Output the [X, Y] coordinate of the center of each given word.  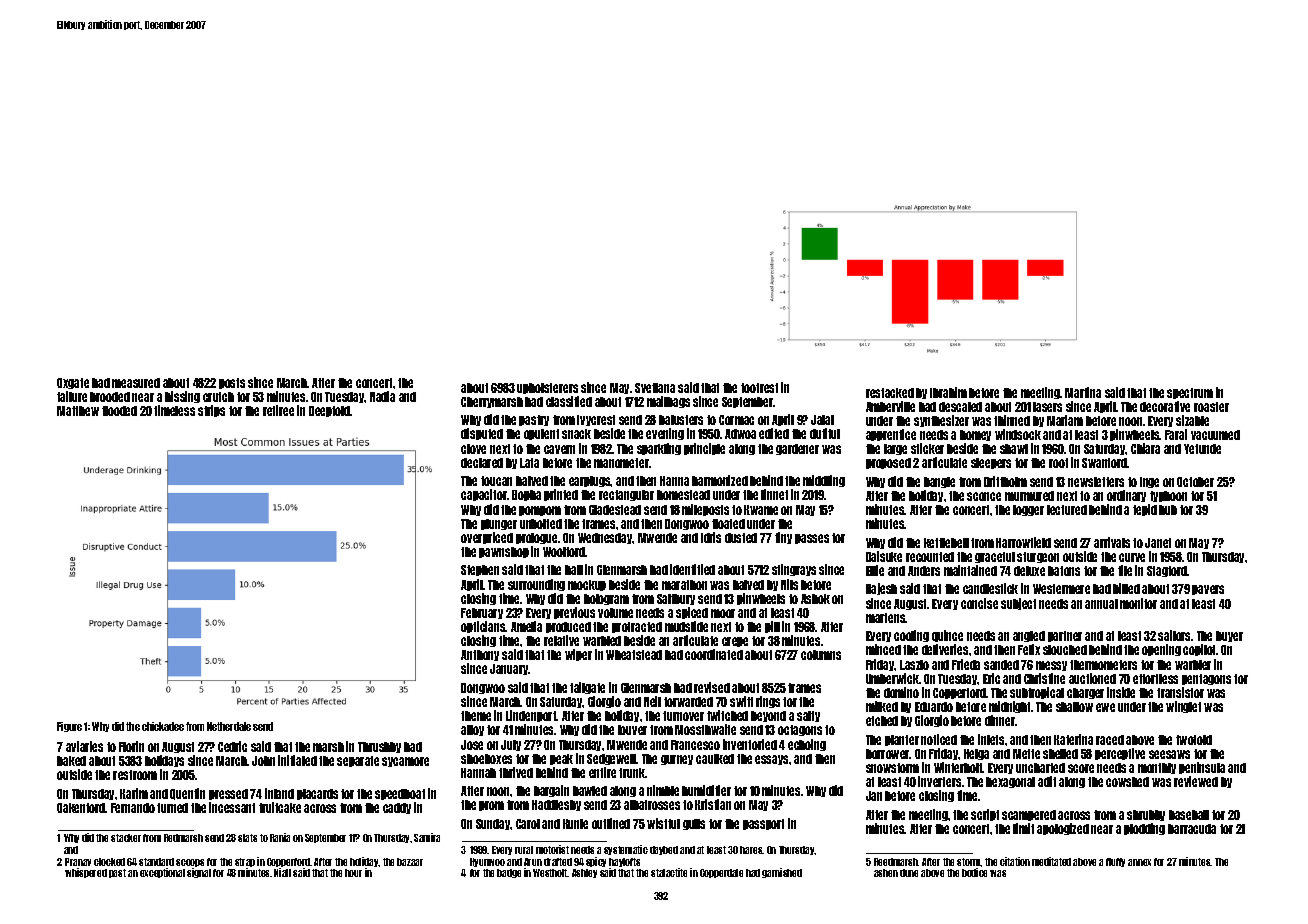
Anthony [480, 655]
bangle [939, 482]
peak [561, 759]
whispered [86, 873]
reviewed [1196, 781]
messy [1051, 666]
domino [901, 692]
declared [482, 463]
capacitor [484, 495]
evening [665, 434]
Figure [69, 727]
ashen [886, 873]
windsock [1018, 434]
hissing [182, 397]
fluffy [1115, 862]
